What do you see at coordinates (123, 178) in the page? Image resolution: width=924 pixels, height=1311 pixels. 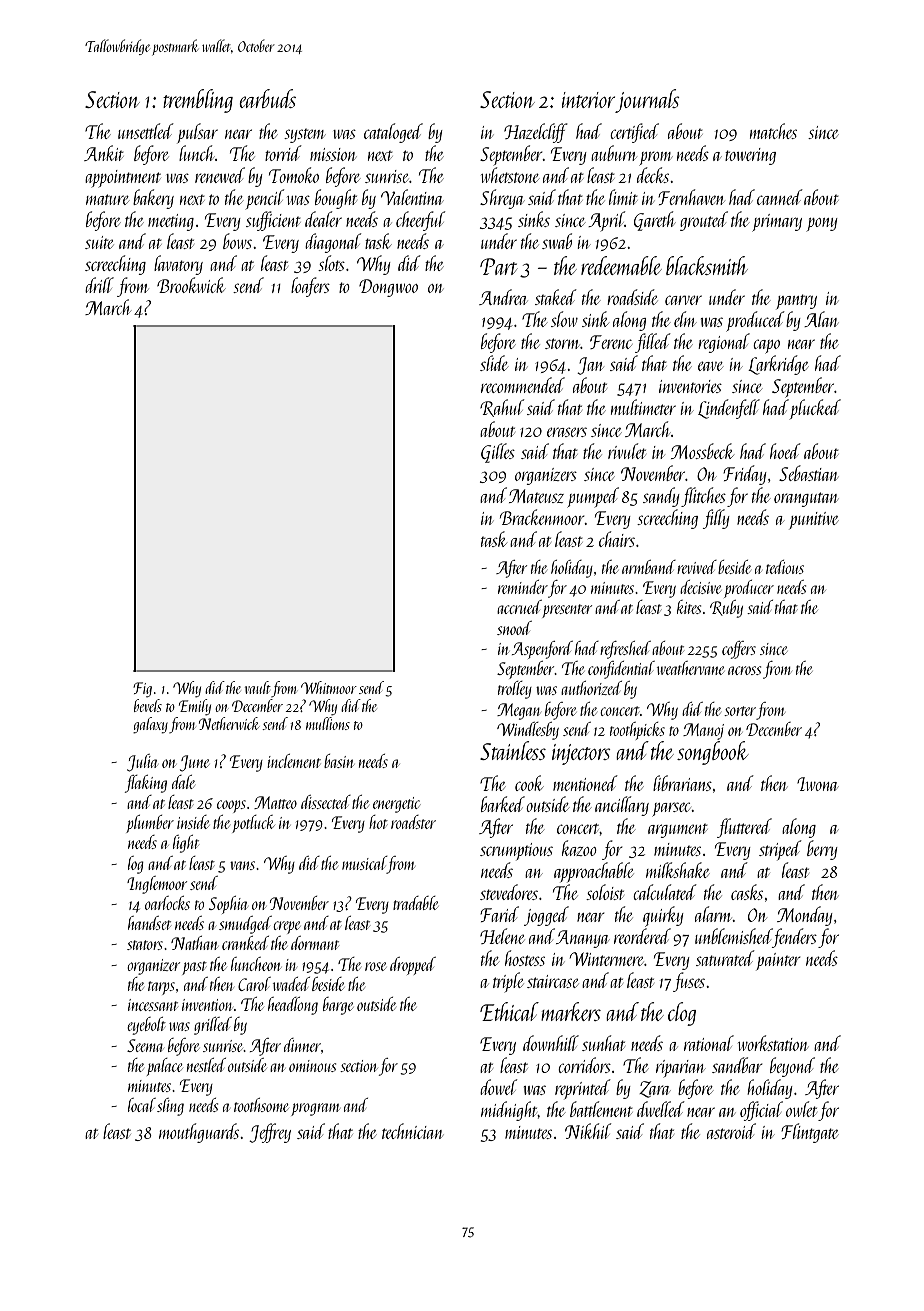 I see `appointment` at bounding box center [123, 178].
